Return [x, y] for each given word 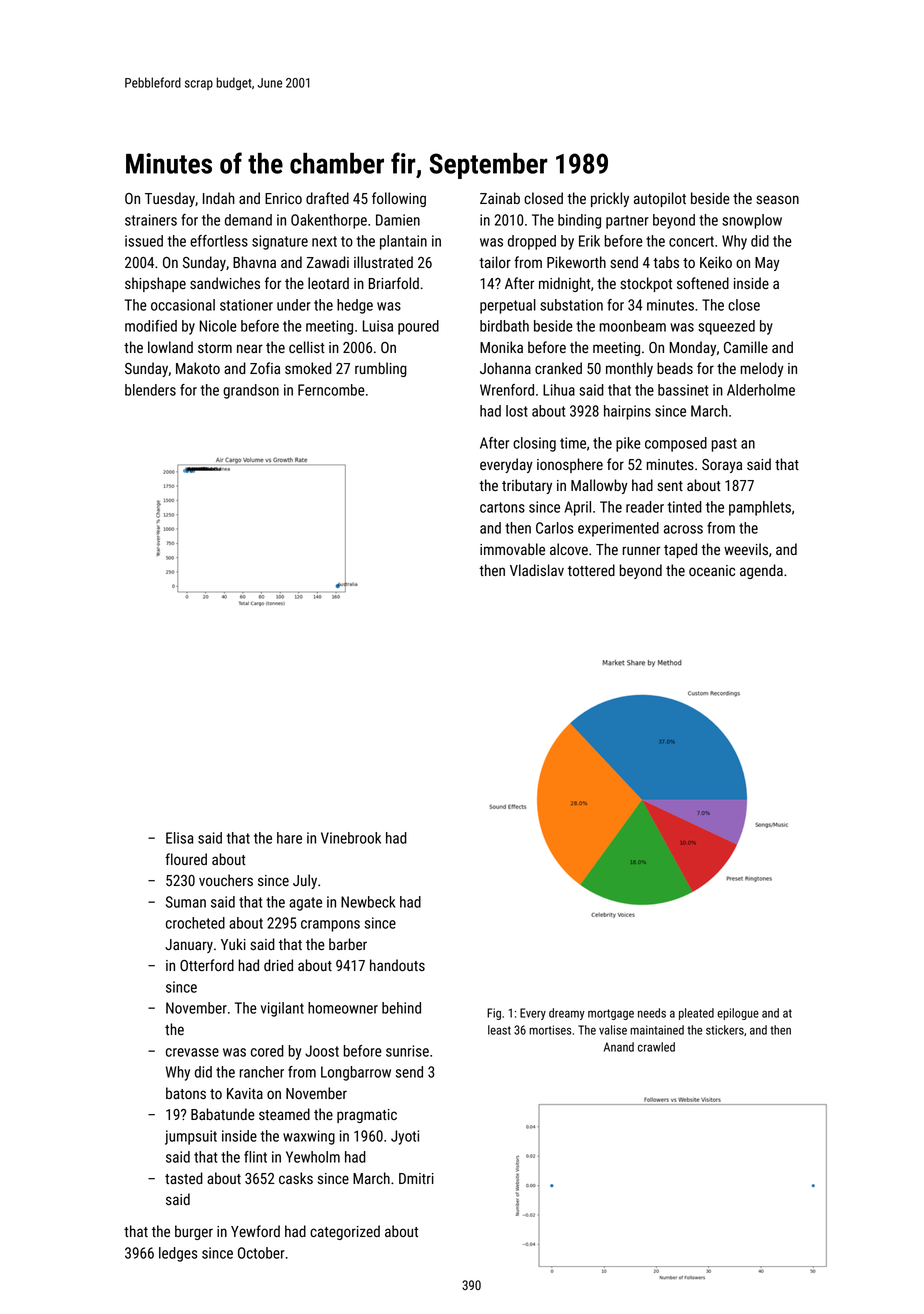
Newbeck [368, 902]
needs [652, 1013]
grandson [251, 391]
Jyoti [405, 1137]
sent [670, 486]
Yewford [255, 1231]
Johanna [505, 368]
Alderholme [761, 390]
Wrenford [507, 390]
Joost [322, 1051]
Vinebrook [351, 838]
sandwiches [225, 283]
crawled [656, 1047]
